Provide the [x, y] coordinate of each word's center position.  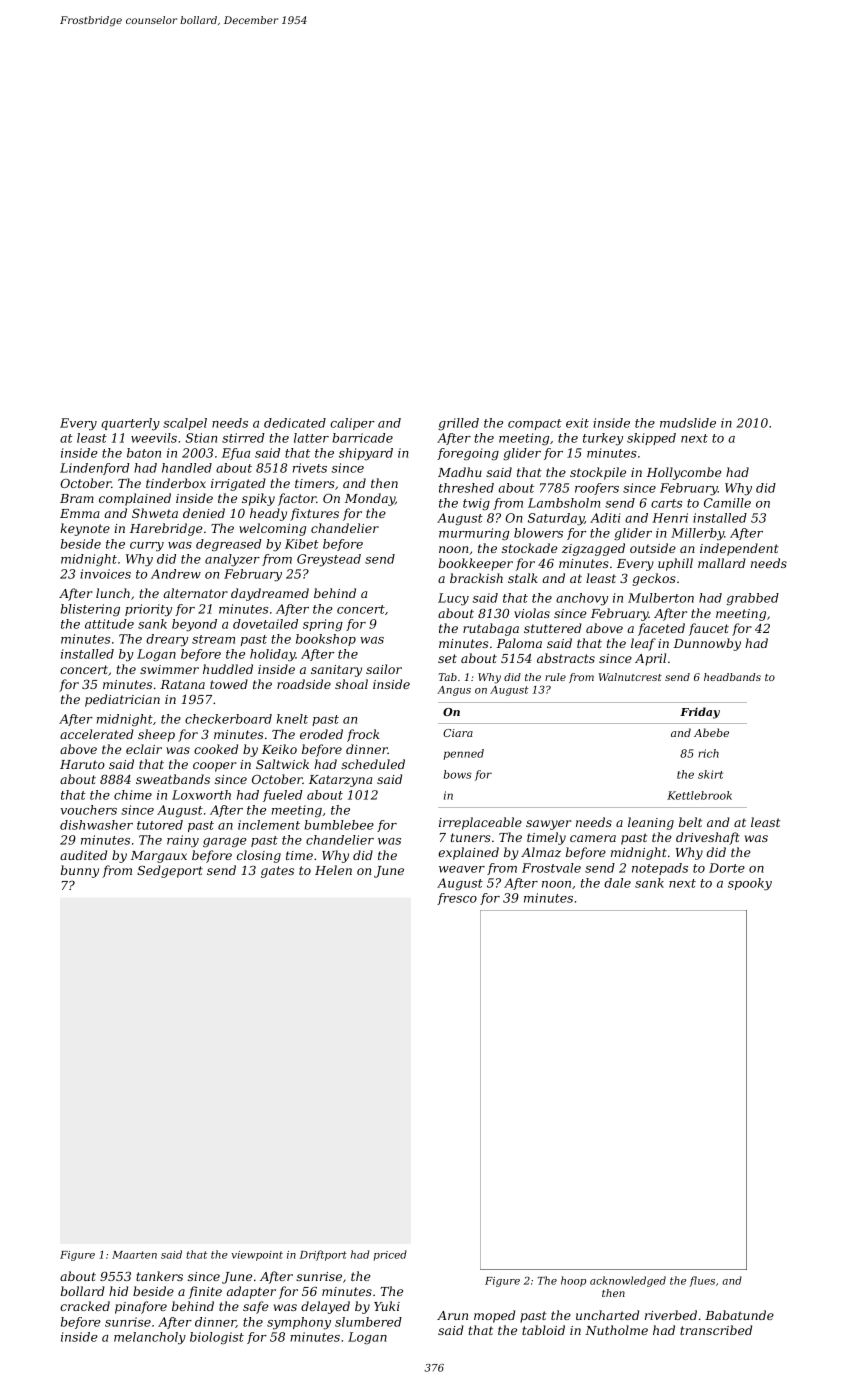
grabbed [753, 599]
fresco [457, 899]
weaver [462, 869]
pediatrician [122, 700]
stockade [529, 548]
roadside [304, 684]
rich [708, 753]
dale [617, 883]
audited [83, 855]
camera [593, 838]
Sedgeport [170, 871]
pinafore [141, 1307]
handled [187, 468]
